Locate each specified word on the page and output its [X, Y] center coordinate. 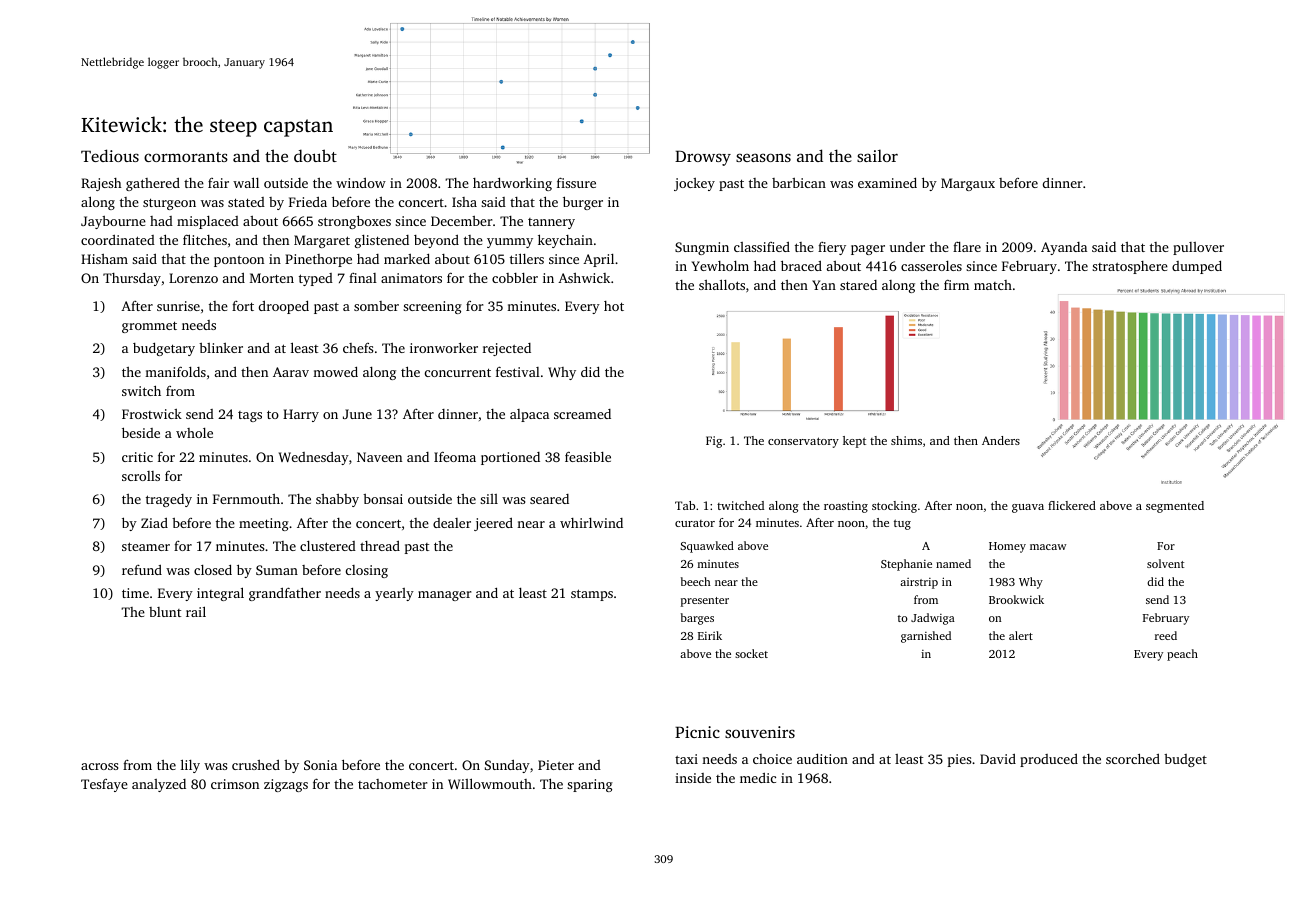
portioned [510, 458]
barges [697, 619]
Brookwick [1016, 599]
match [993, 285]
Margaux [968, 184]
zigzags [286, 785]
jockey [694, 184]
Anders [1001, 440]
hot [614, 306]
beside [141, 432]
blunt [165, 612]
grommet [149, 327]
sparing [590, 785]
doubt [315, 155]
